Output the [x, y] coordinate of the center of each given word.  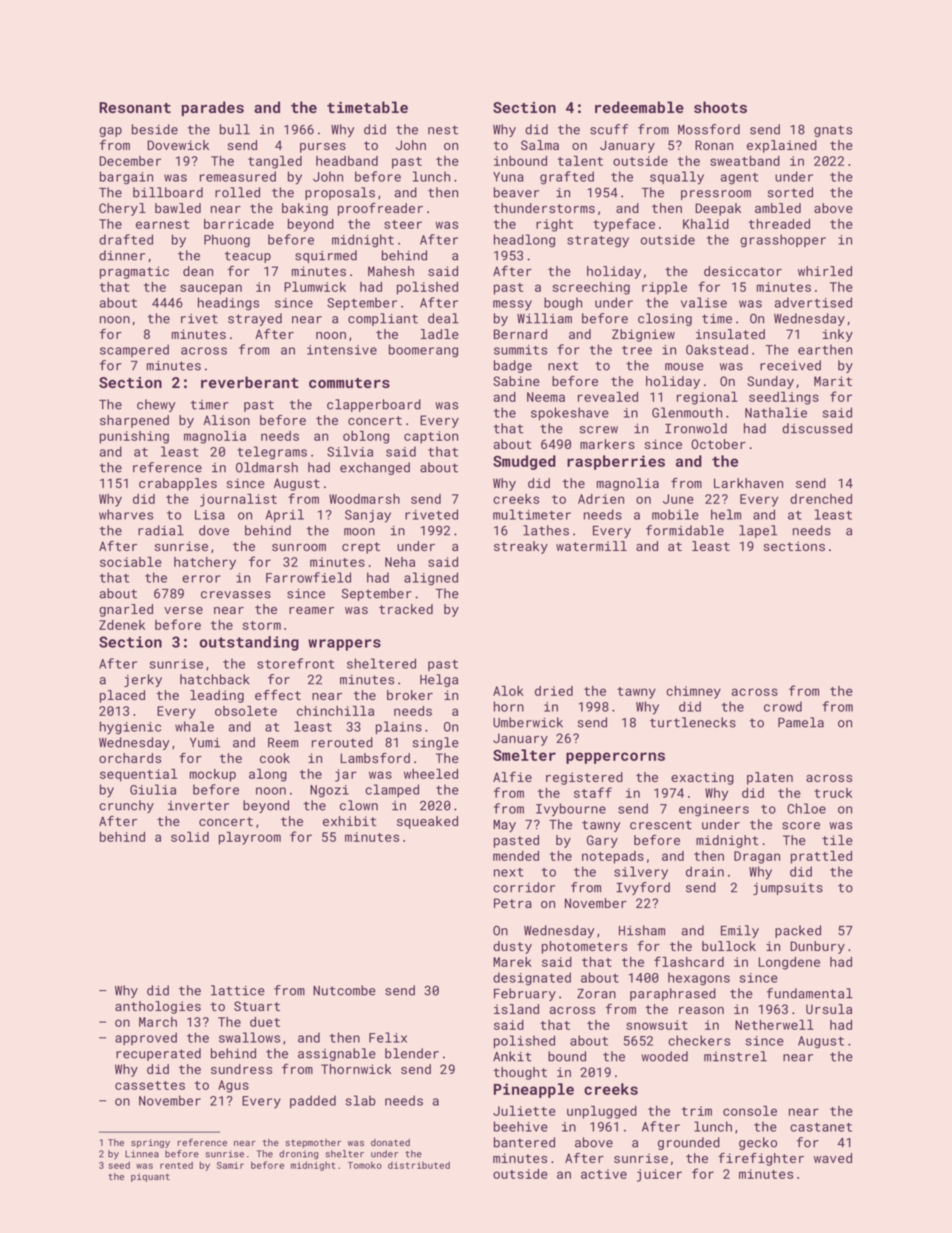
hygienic [130, 728]
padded [313, 1101]
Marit [833, 381]
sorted [790, 192]
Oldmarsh [267, 467]
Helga [439, 680]
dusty [512, 947]
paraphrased [673, 994]
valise [704, 302]
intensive [342, 350]
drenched [821, 499]
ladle [440, 334]
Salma [540, 145]
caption [431, 437]
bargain [126, 178]
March [158, 1022]
